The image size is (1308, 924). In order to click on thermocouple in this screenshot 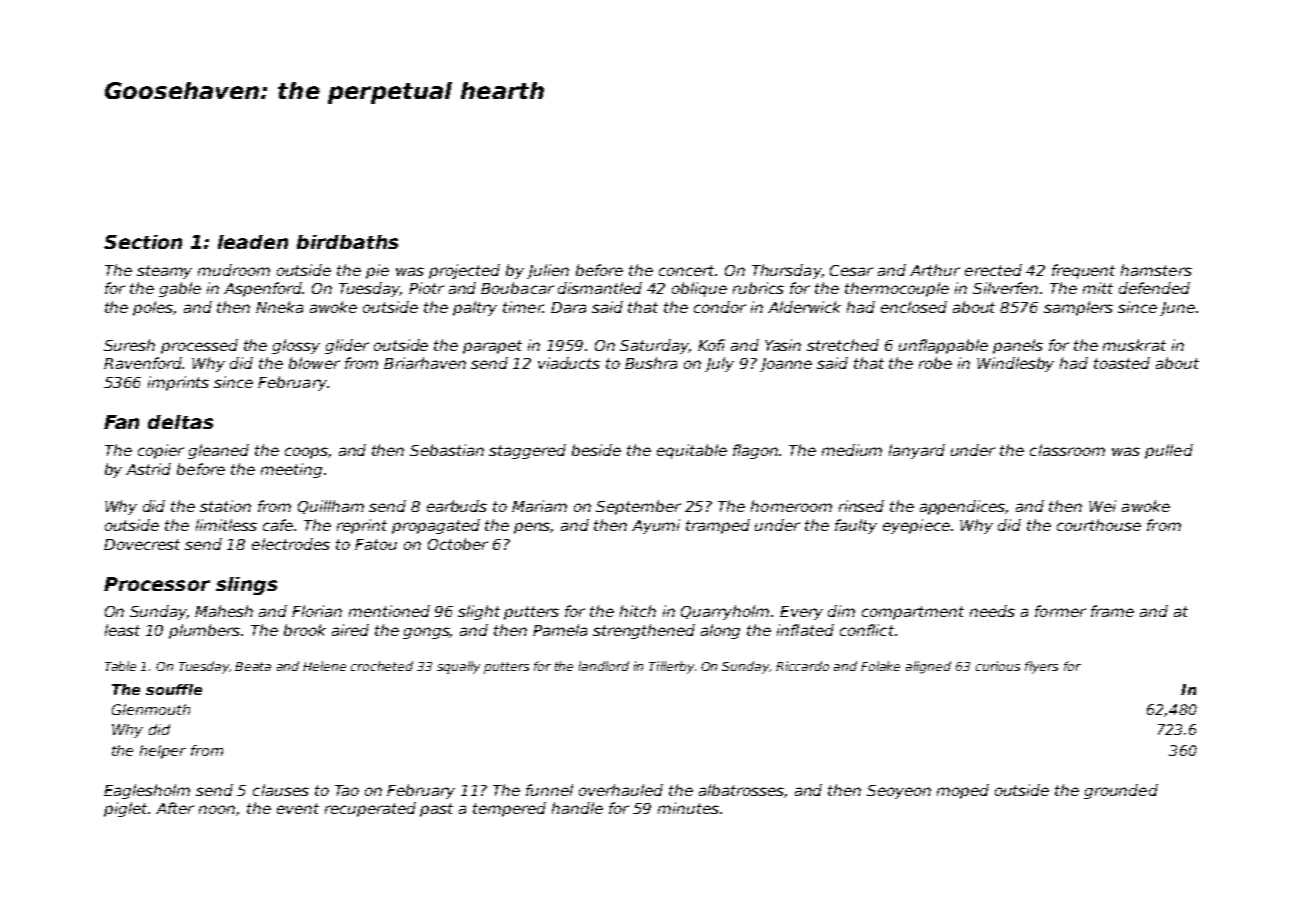, I will do `click(897, 289)`.
